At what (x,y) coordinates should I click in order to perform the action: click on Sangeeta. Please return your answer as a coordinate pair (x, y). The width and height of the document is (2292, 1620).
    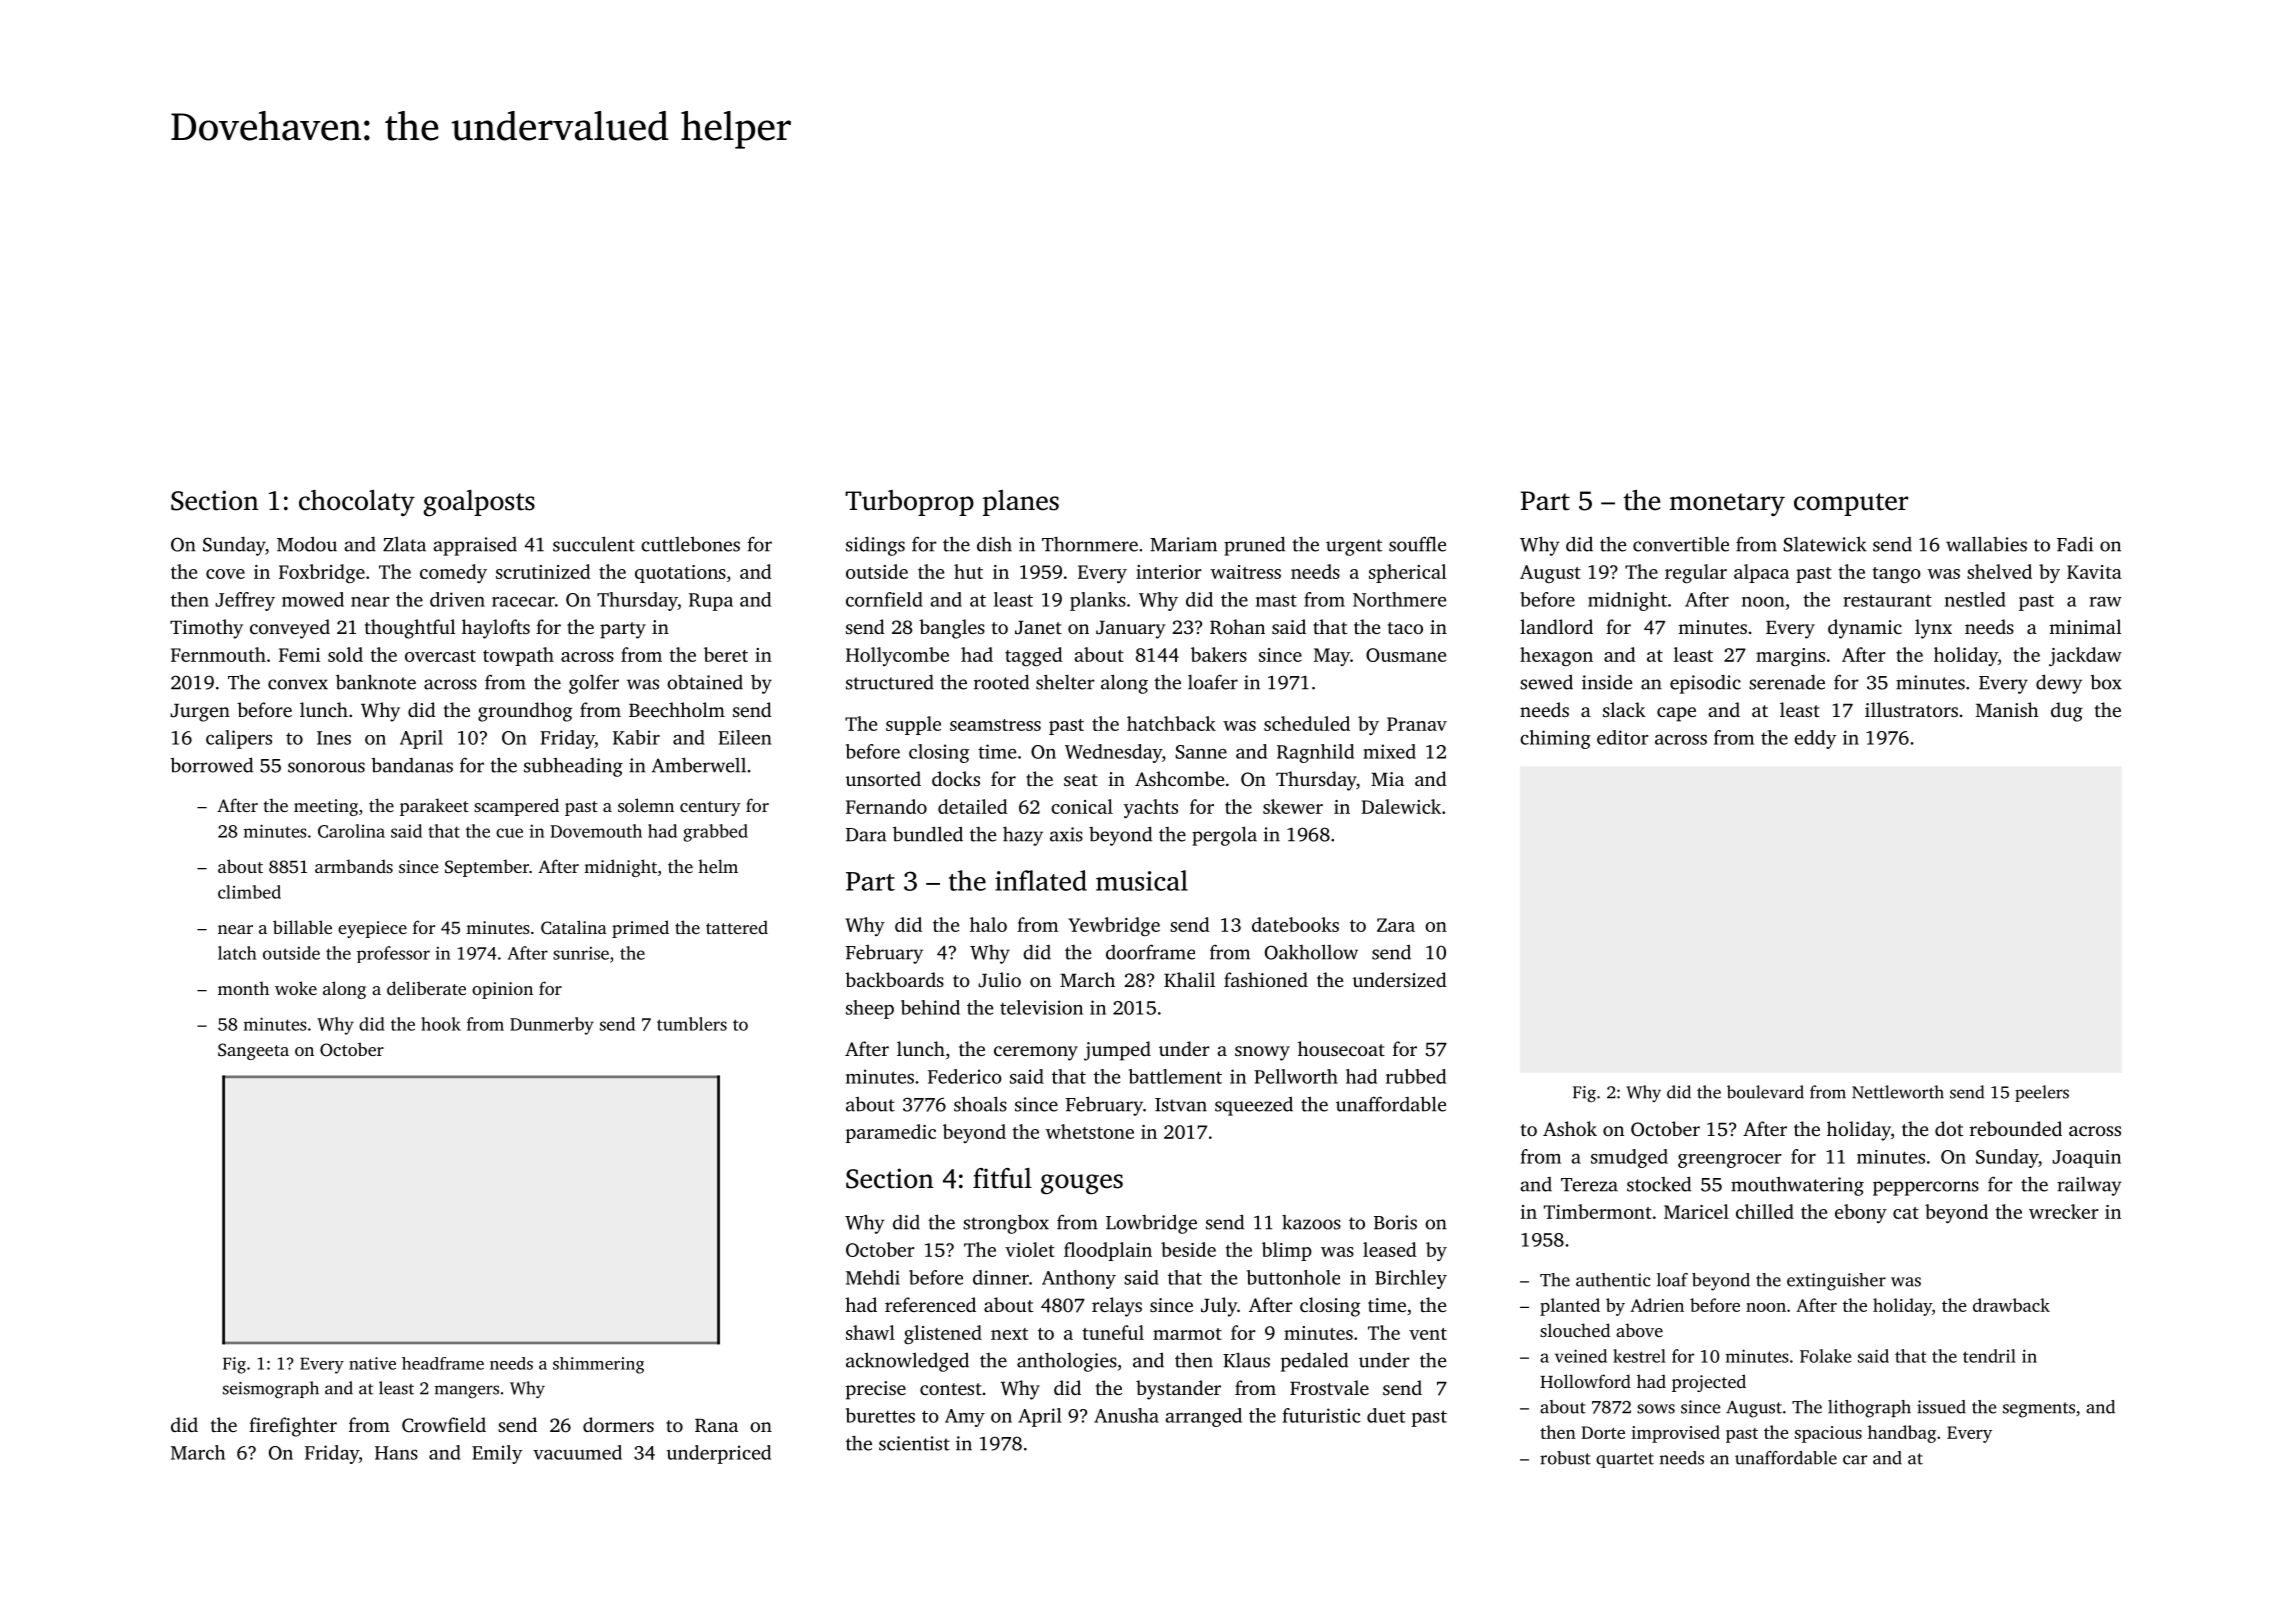
    Looking at the image, I should click on (253, 1051).
